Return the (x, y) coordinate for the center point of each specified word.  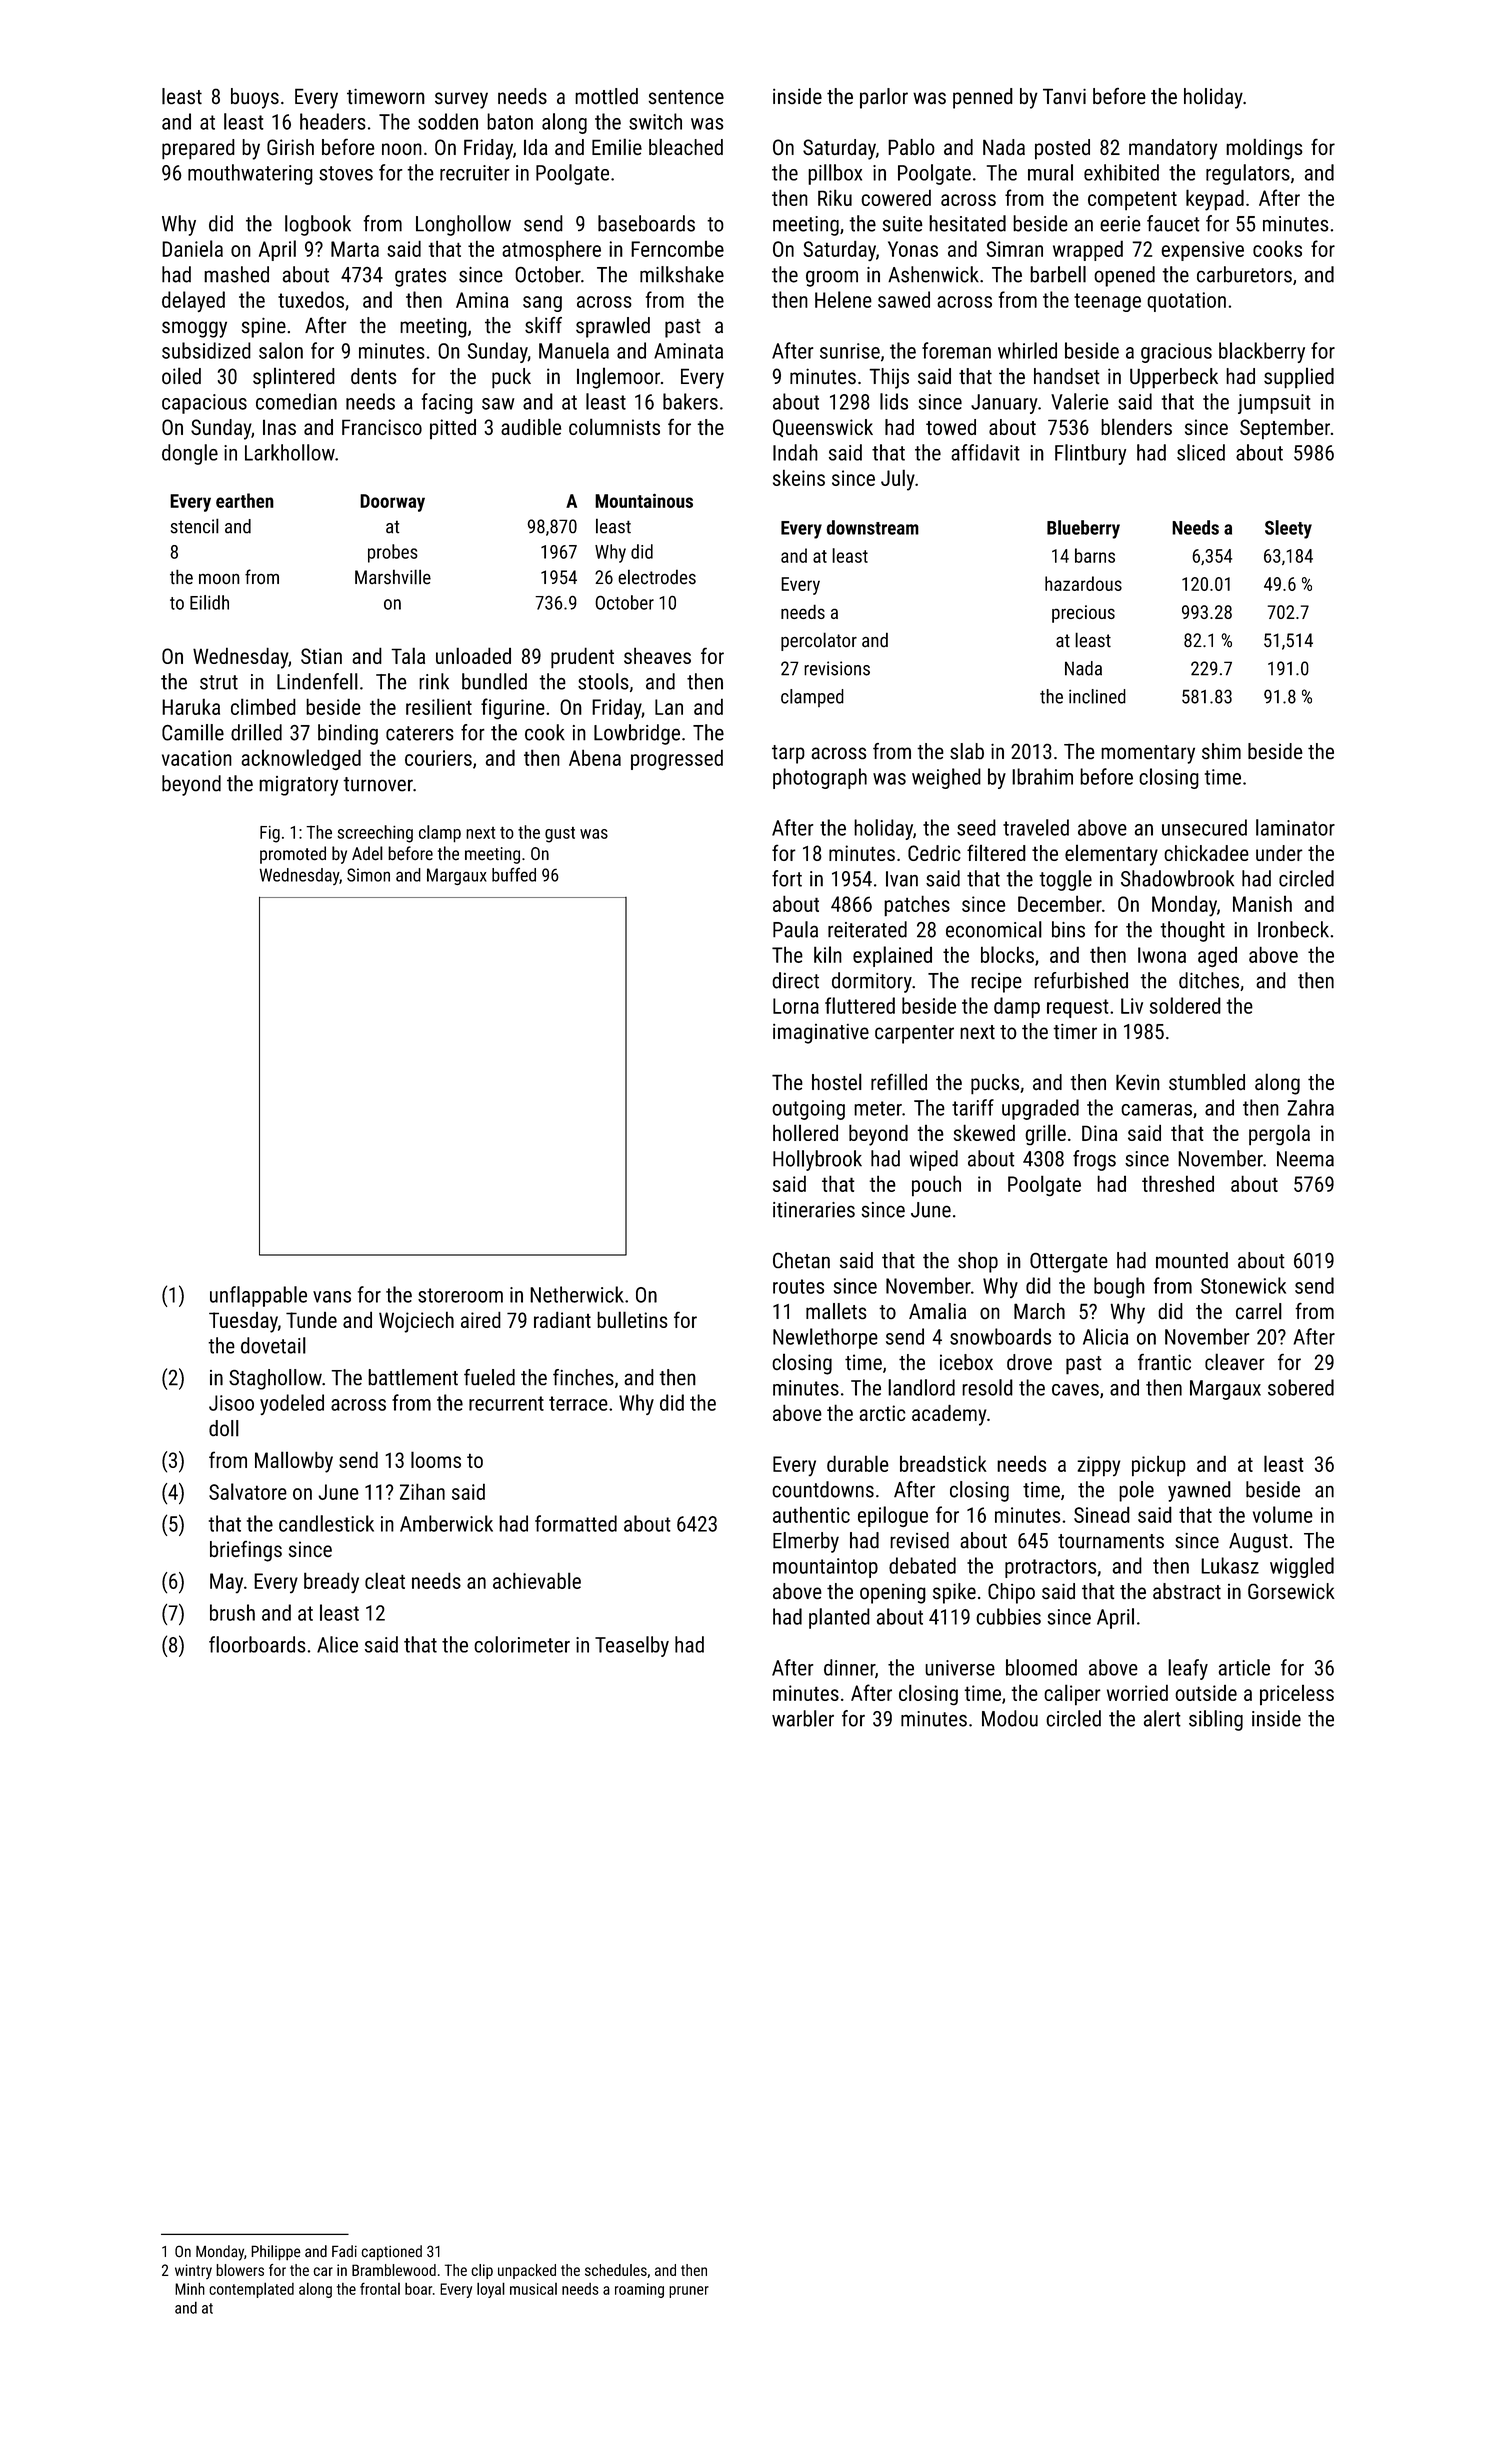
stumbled (1207, 1081)
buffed (514, 875)
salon (281, 350)
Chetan (801, 1260)
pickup (1159, 1466)
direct (795, 980)
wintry (193, 2271)
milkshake (682, 274)
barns (1095, 555)
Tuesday (243, 1322)
